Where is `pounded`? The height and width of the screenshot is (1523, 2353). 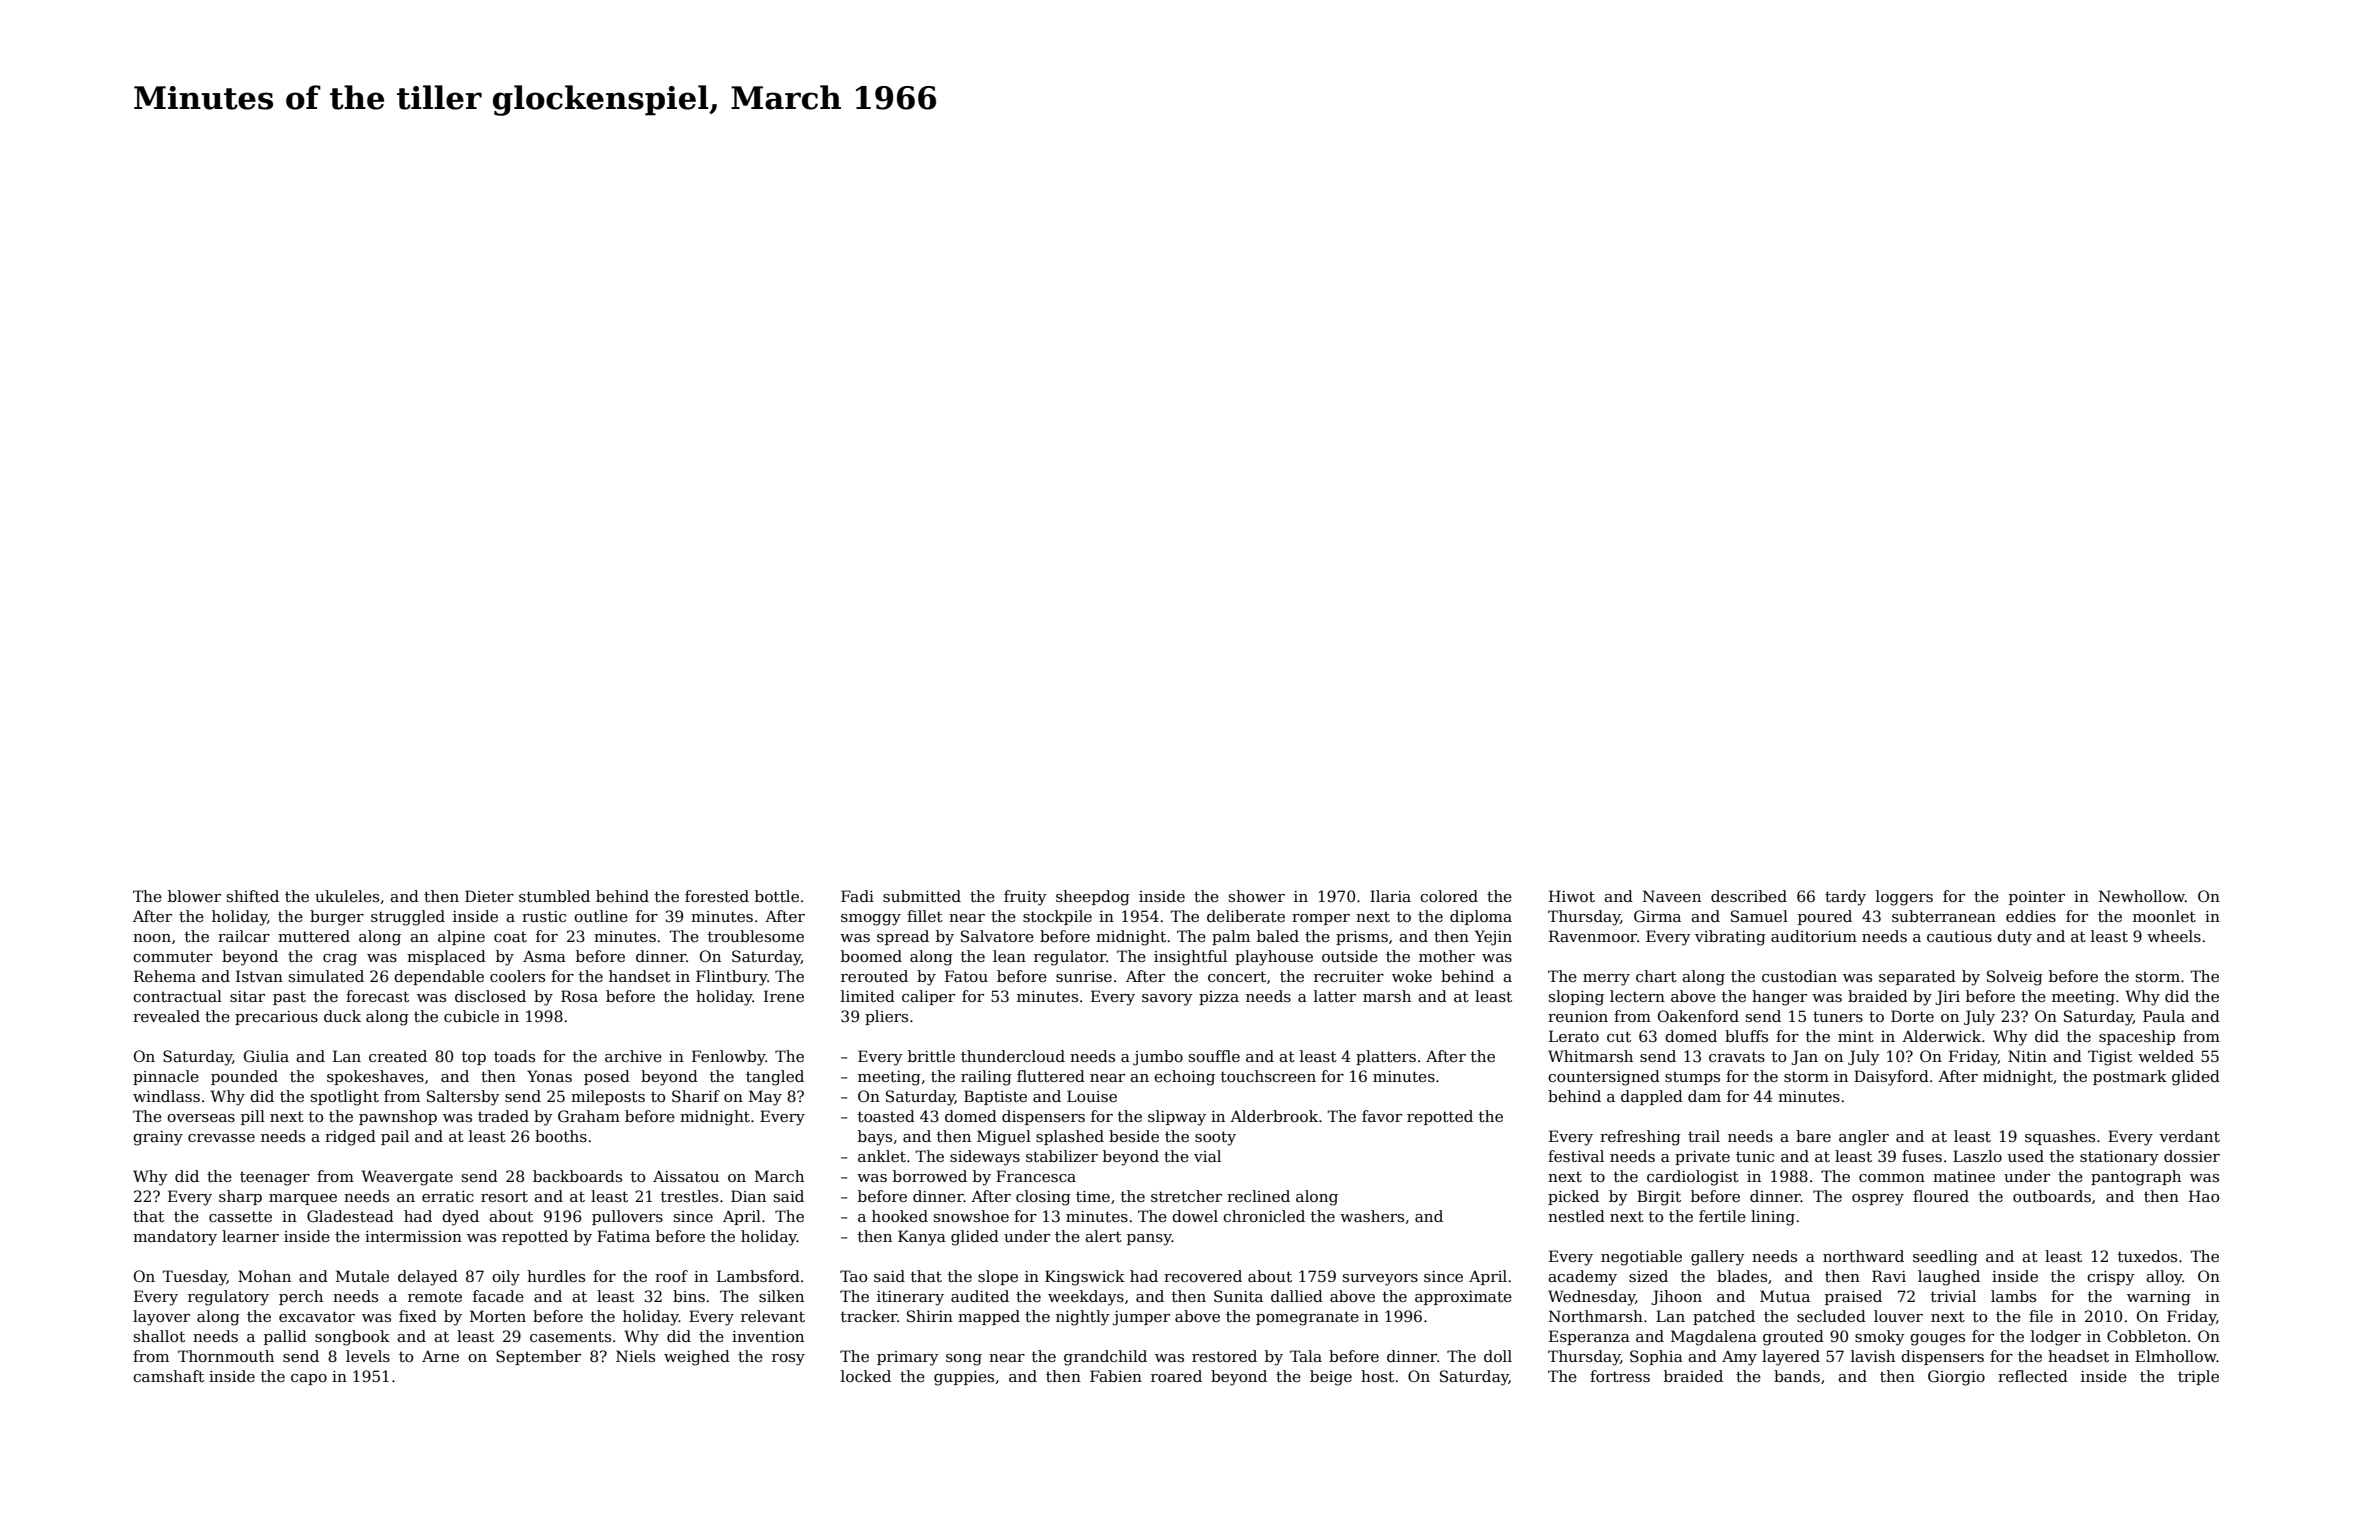 pounded is located at coordinates (244, 1077).
